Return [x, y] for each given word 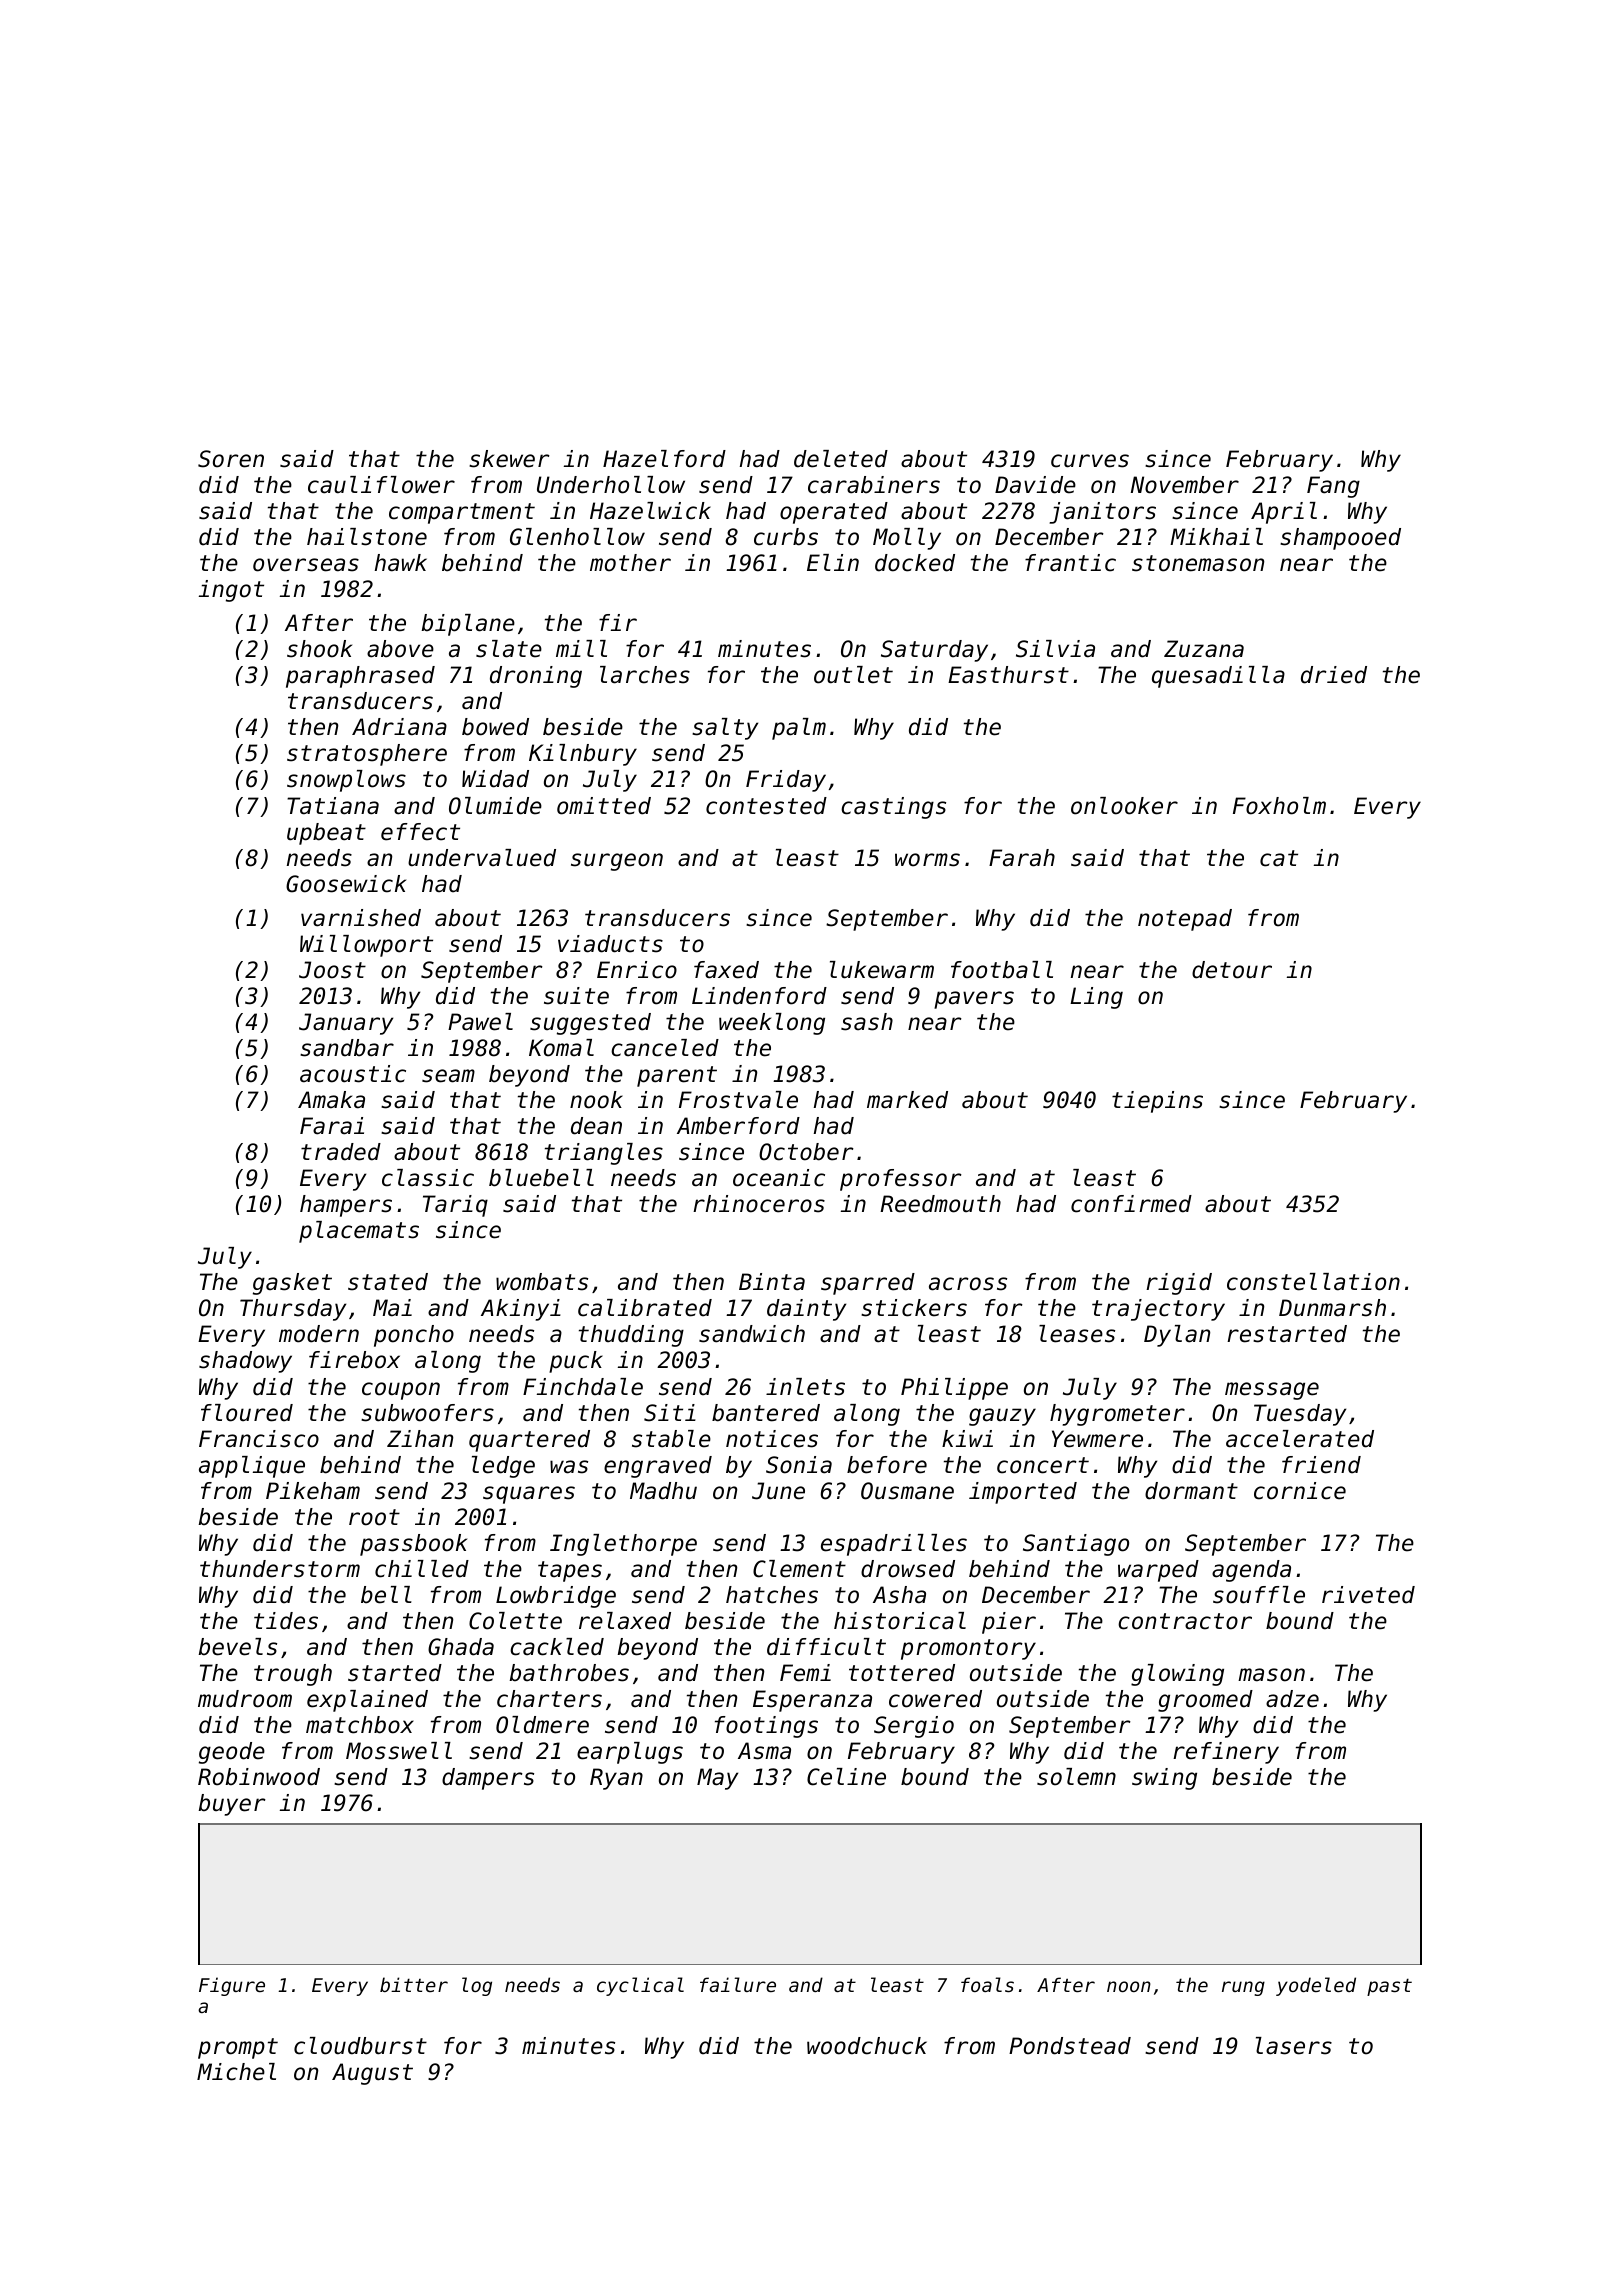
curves [1090, 461]
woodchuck [867, 2046]
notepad [1185, 920]
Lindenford [759, 996]
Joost [332, 970]
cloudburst [360, 2046]
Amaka [331, 1100]
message [1272, 1391]
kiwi [967, 1438]
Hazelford [664, 459]
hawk [401, 563]
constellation [1313, 1282]
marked [907, 1100]
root [374, 1517]
